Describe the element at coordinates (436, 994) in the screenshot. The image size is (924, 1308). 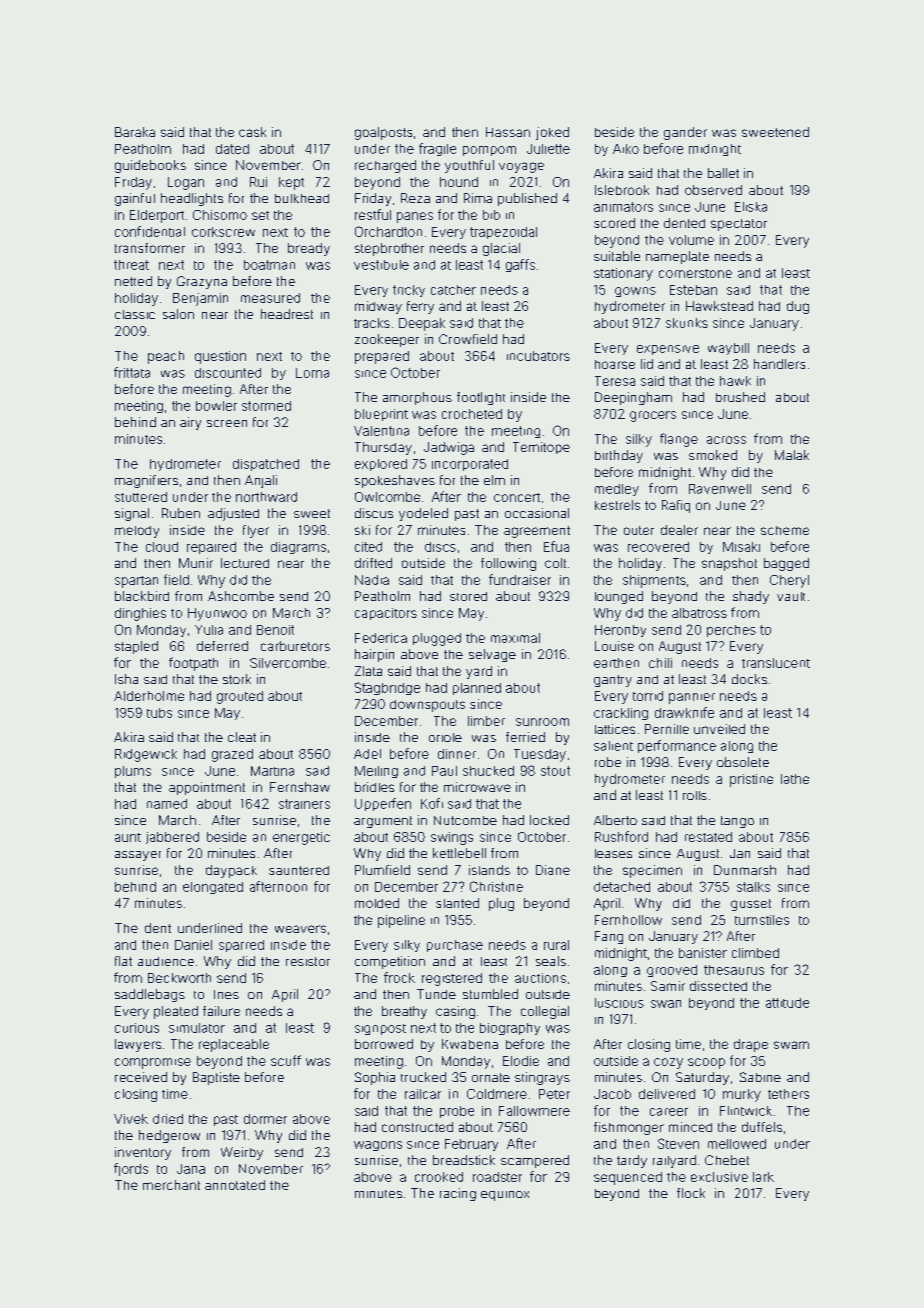
I see `Tunde` at that location.
